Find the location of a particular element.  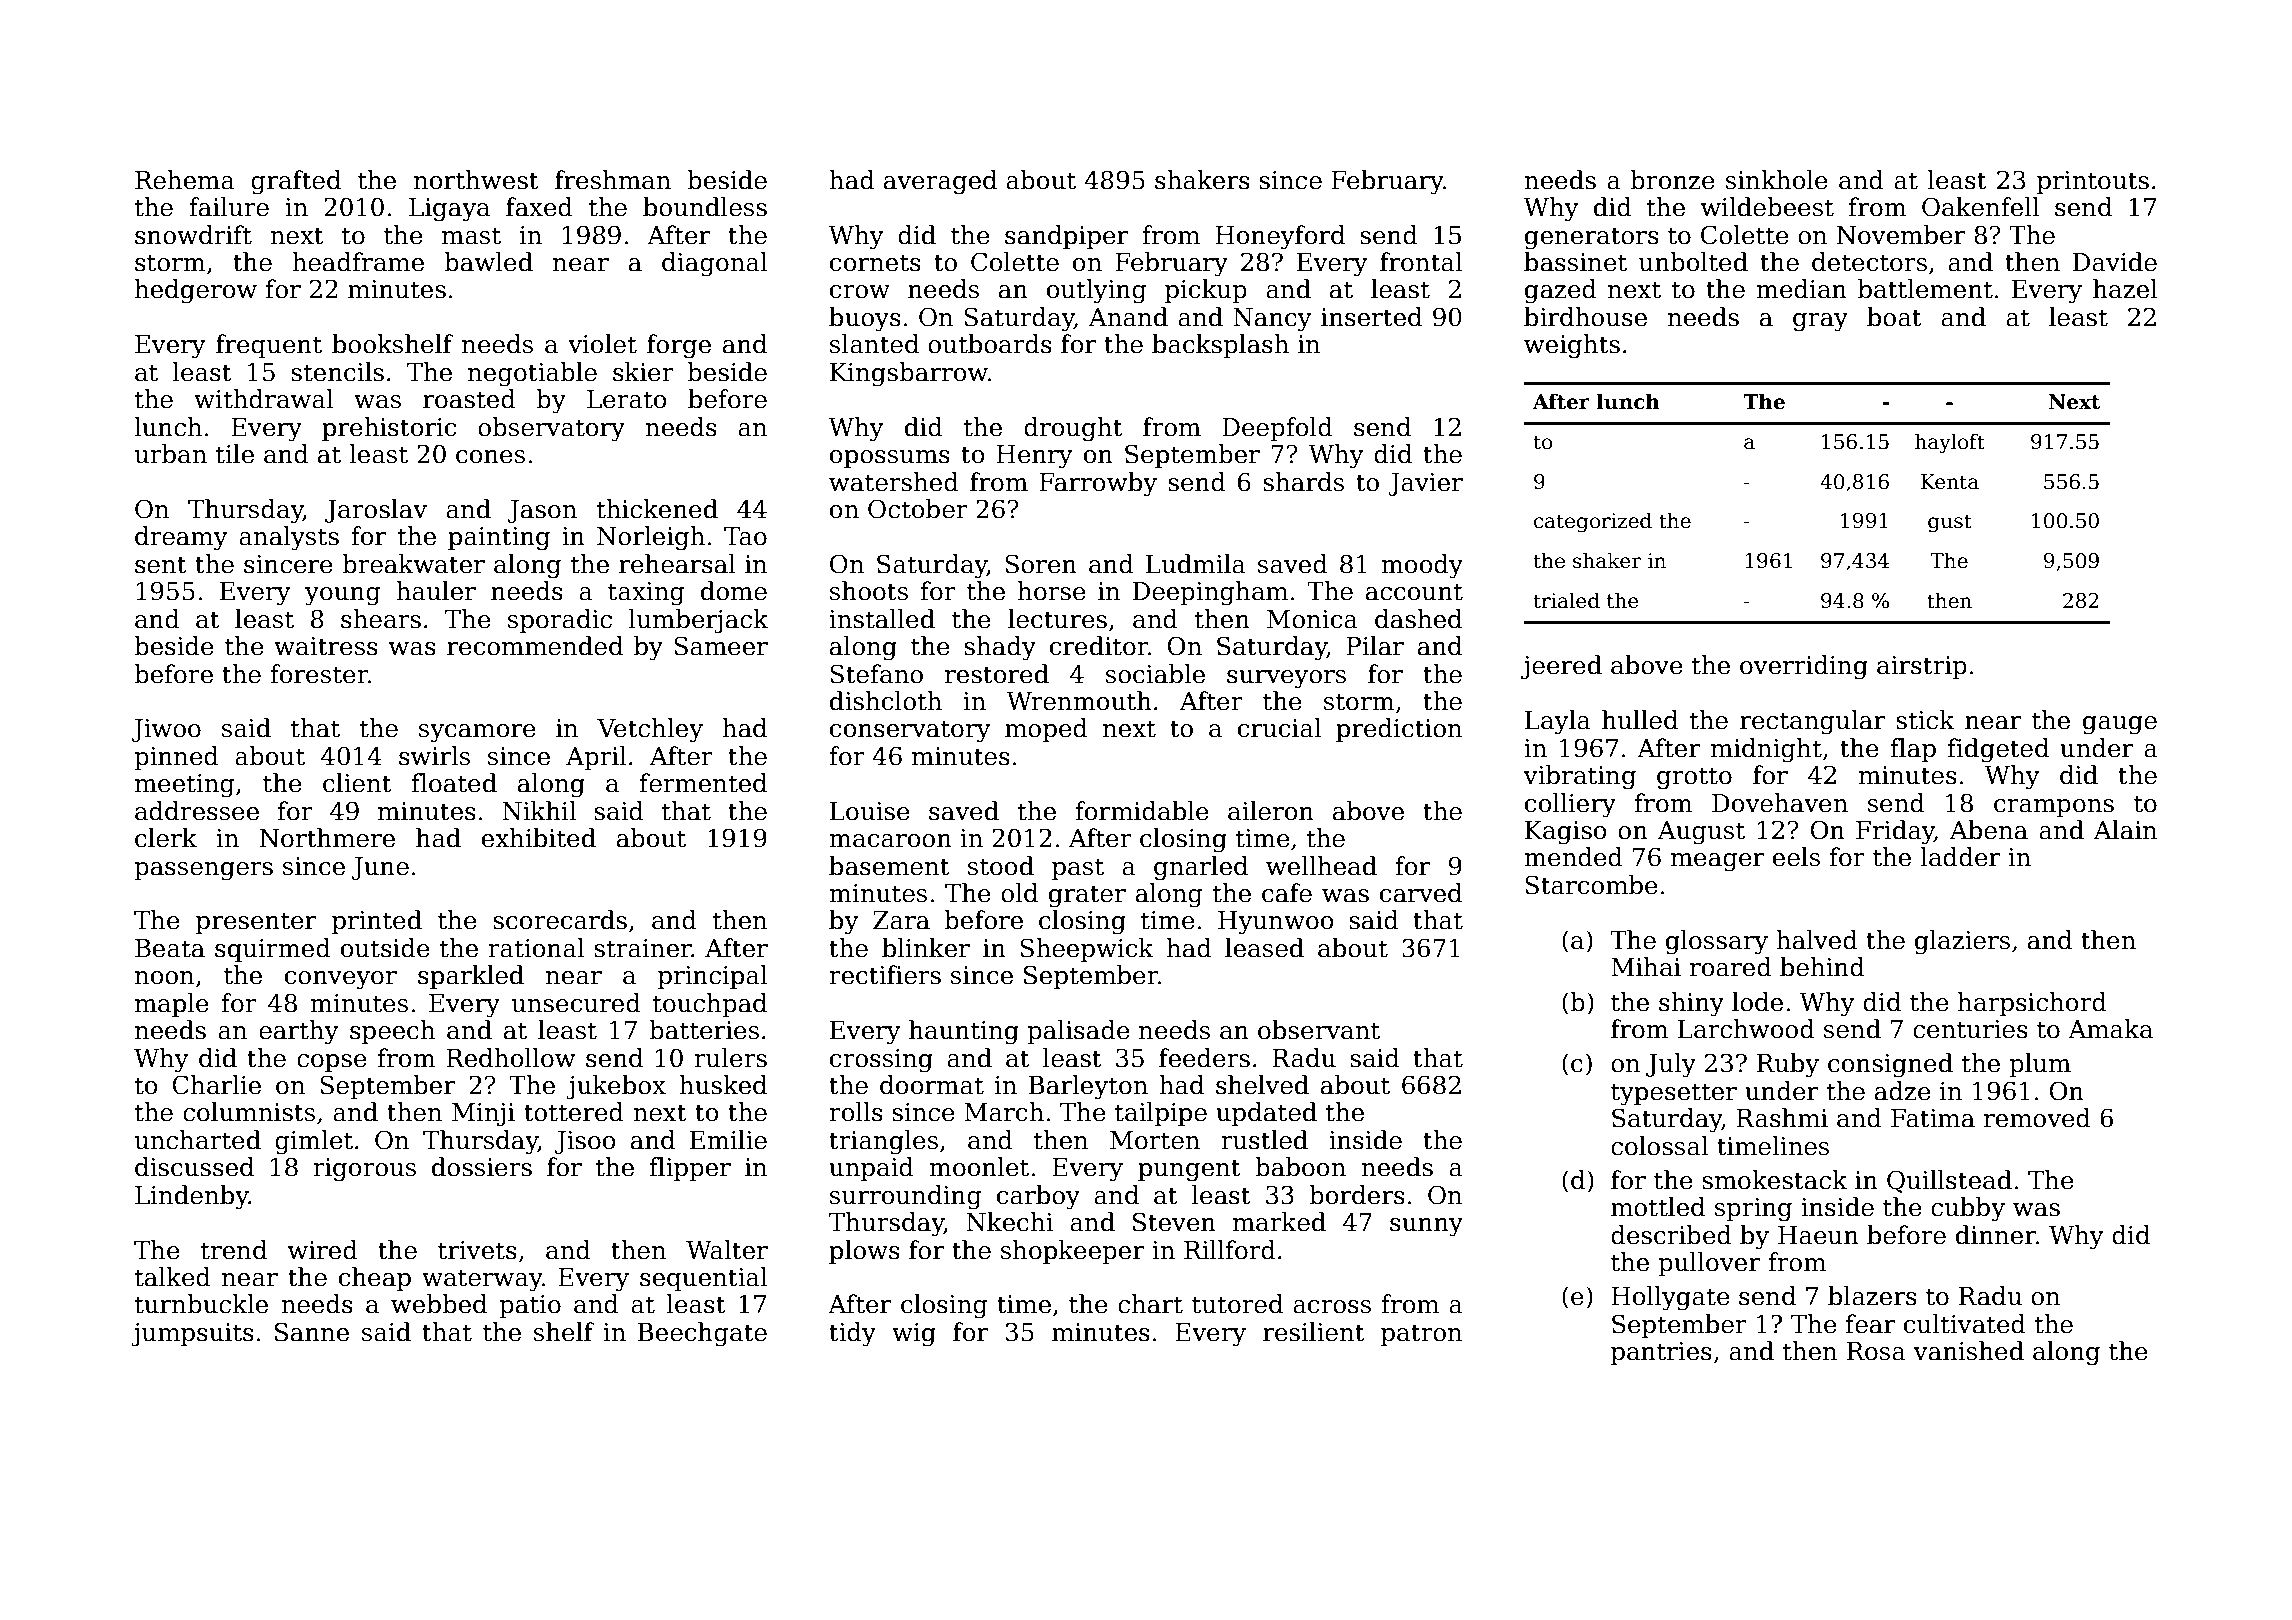

dossiers is located at coordinates (482, 1167).
